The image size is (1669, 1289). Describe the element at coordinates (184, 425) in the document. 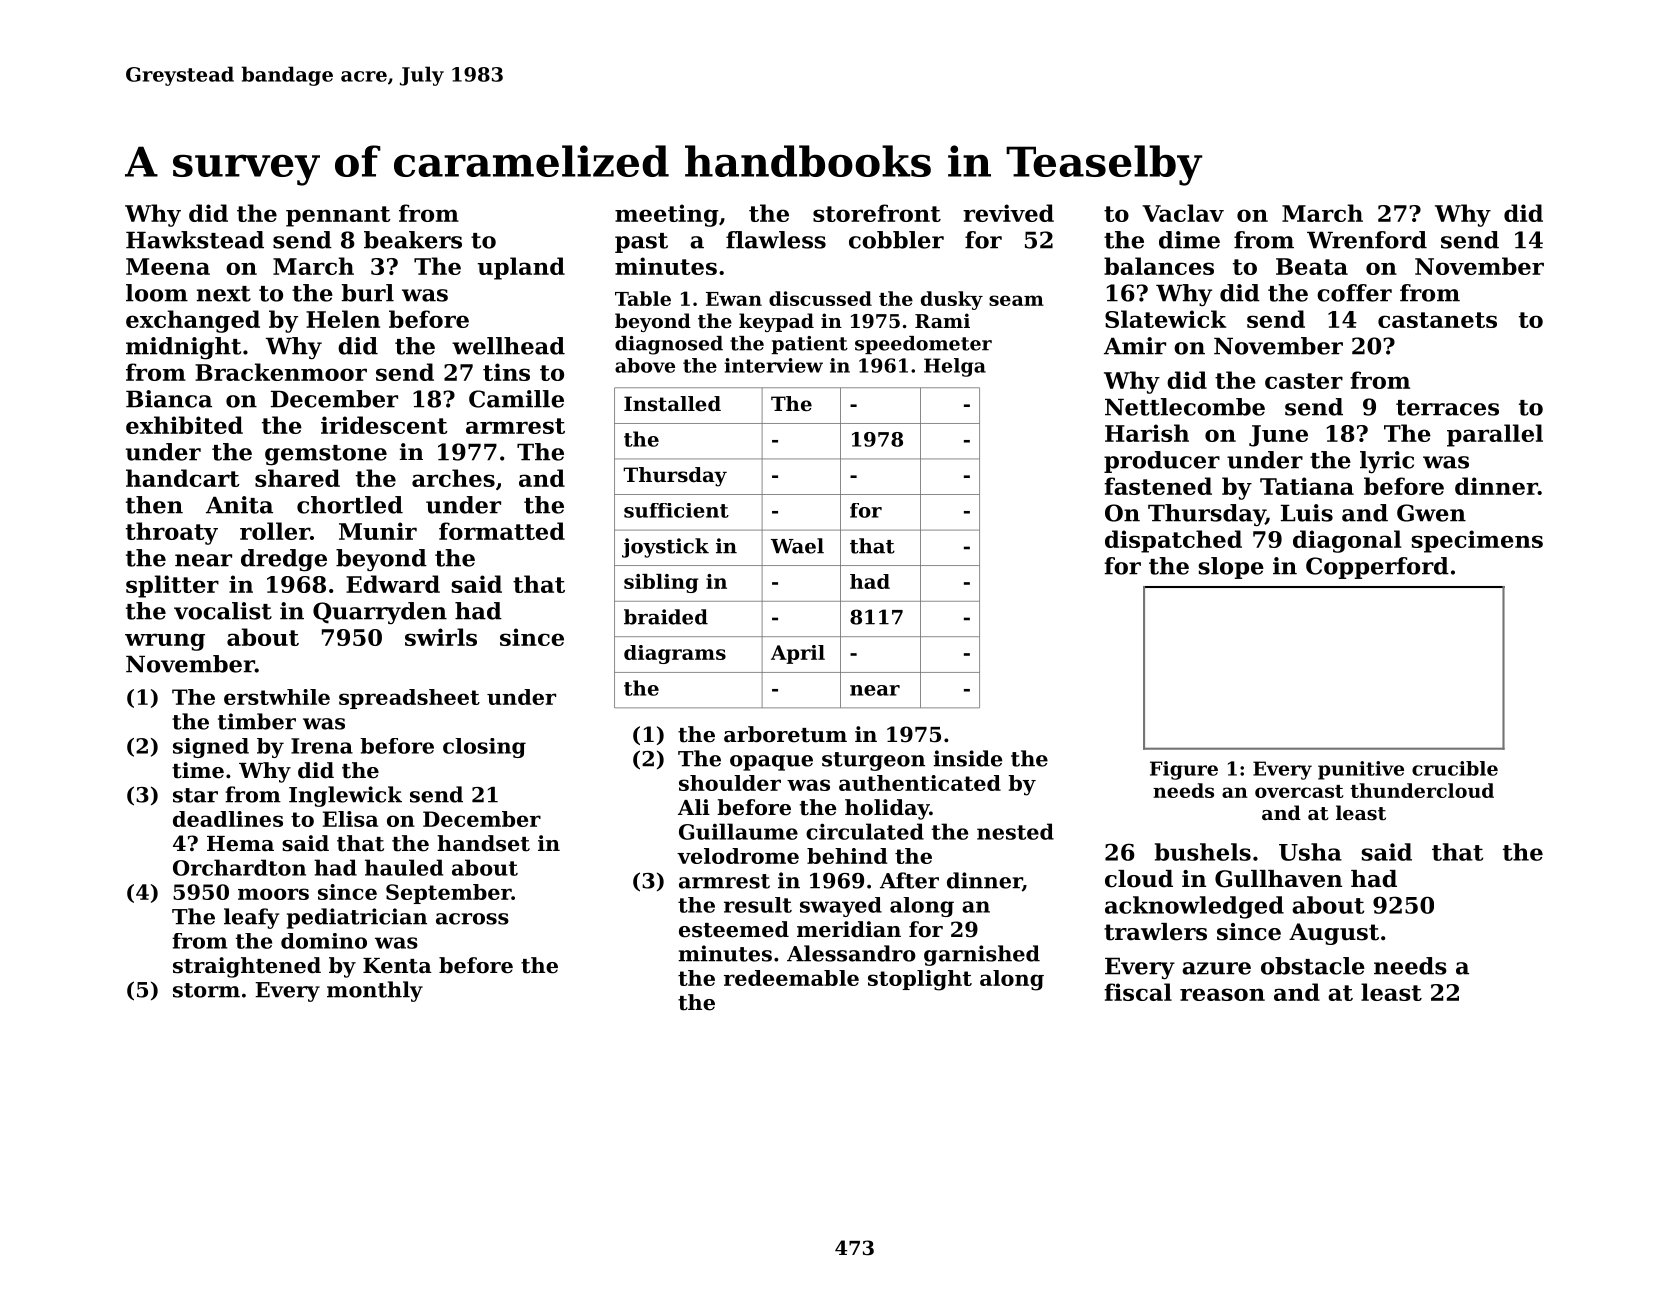

I see `exhibited` at that location.
